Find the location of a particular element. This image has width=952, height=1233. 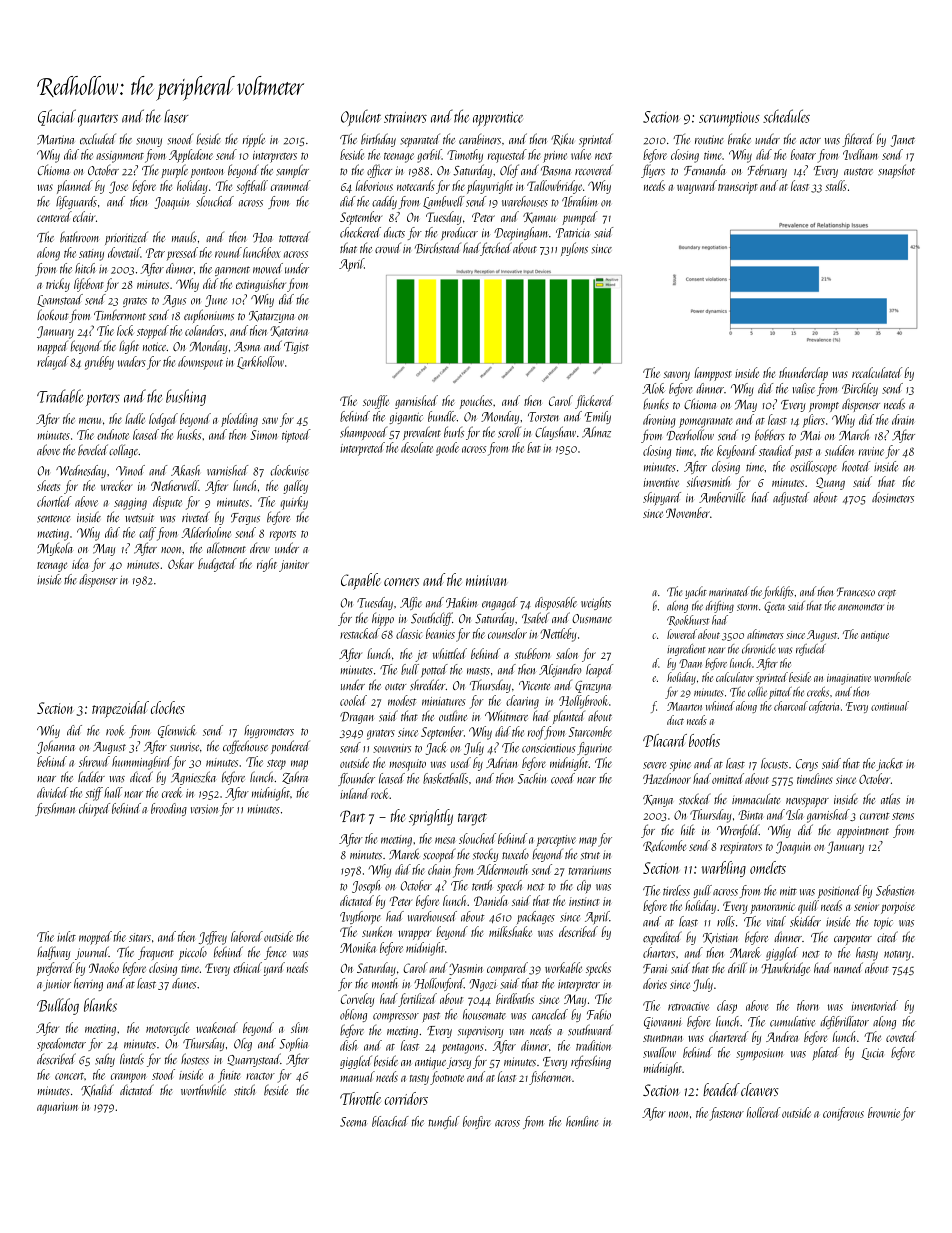

supervisory is located at coordinates (480, 1032).
